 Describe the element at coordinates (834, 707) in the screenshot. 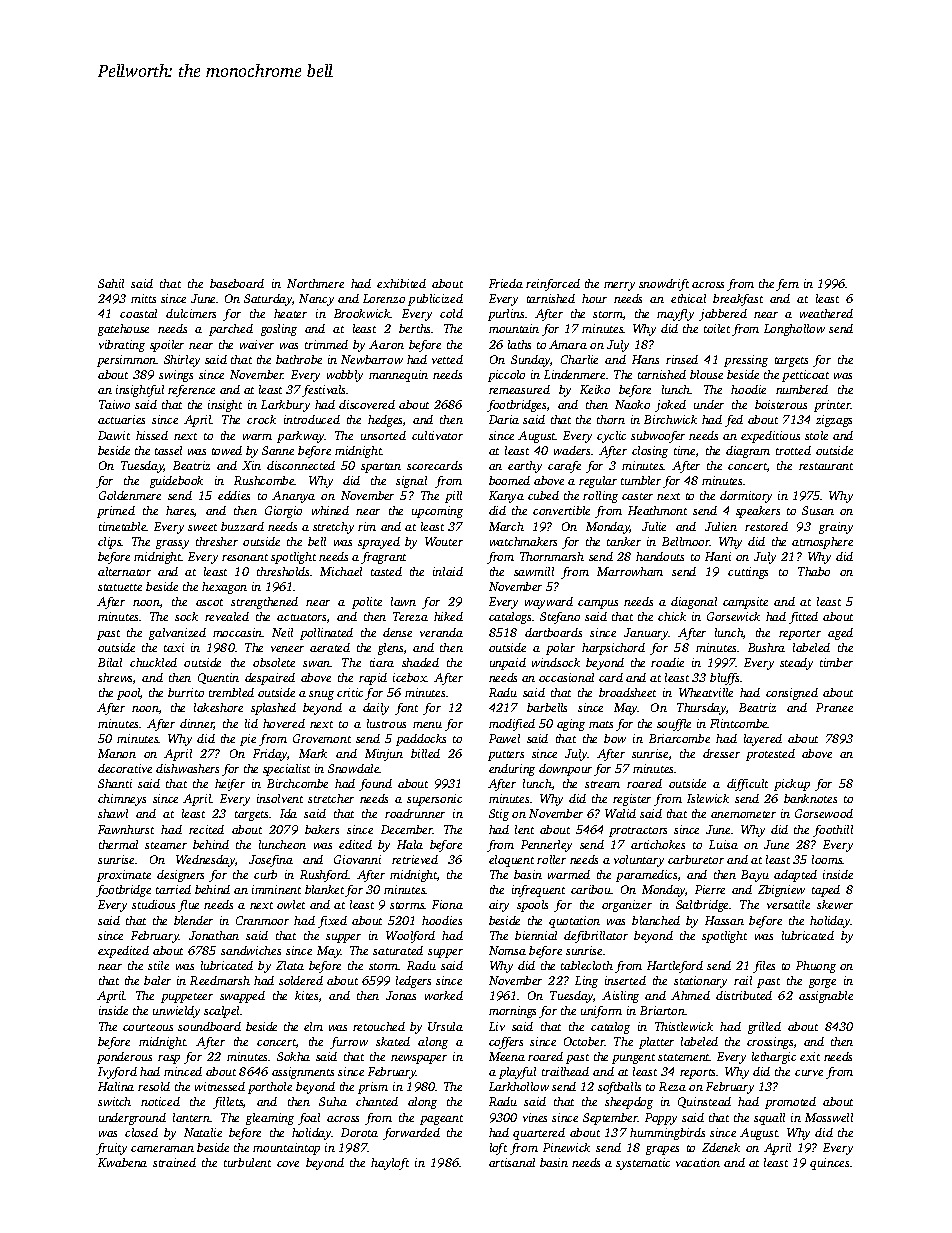

I see `Pranee` at that location.
